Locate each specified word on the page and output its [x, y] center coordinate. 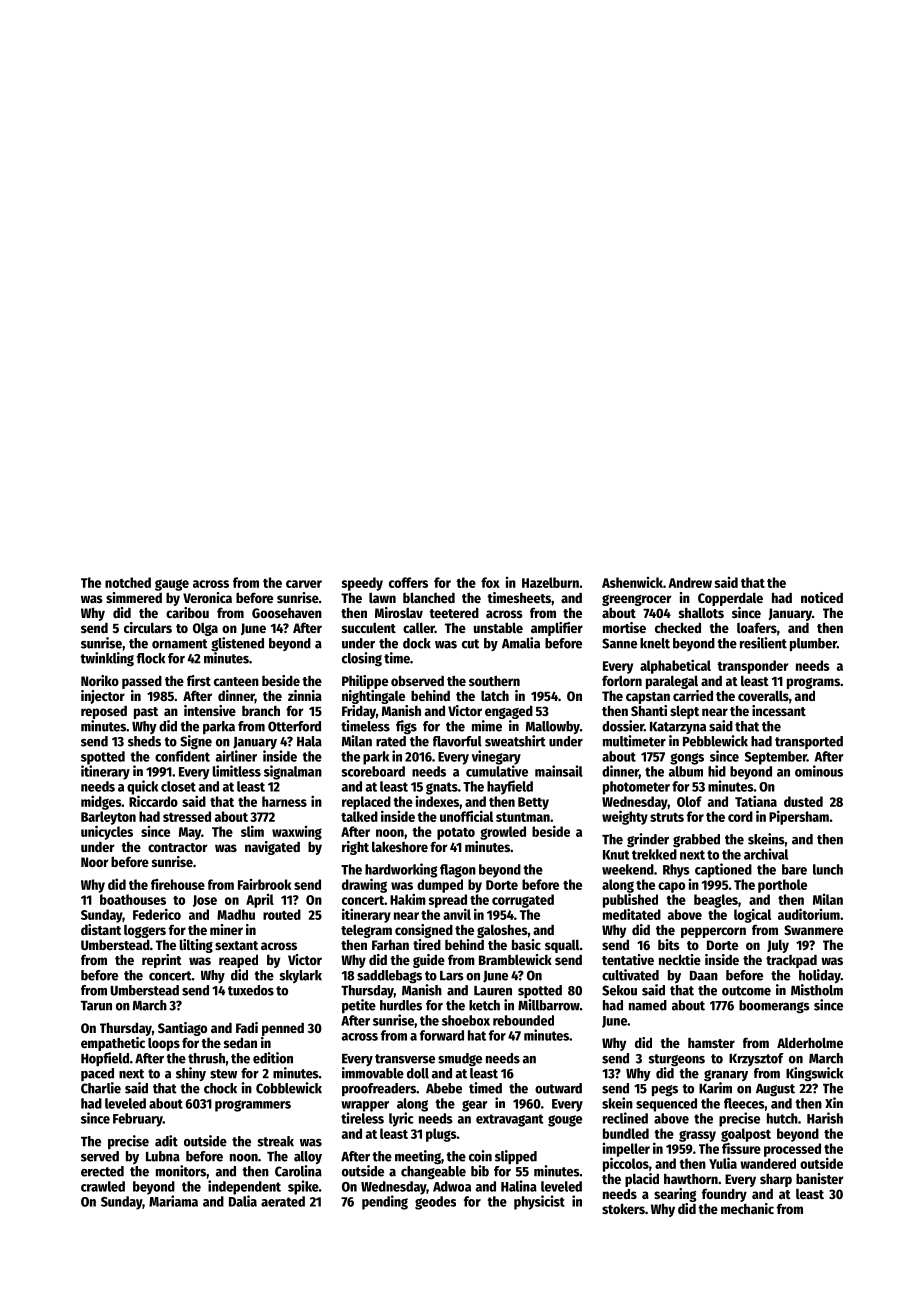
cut [470, 644]
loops [164, 1044]
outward [558, 1088]
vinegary [496, 757]
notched [128, 582]
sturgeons [677, 1060]
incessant [779, 710]
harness [284, 801]
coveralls [763, 695]
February [138, 1120]
